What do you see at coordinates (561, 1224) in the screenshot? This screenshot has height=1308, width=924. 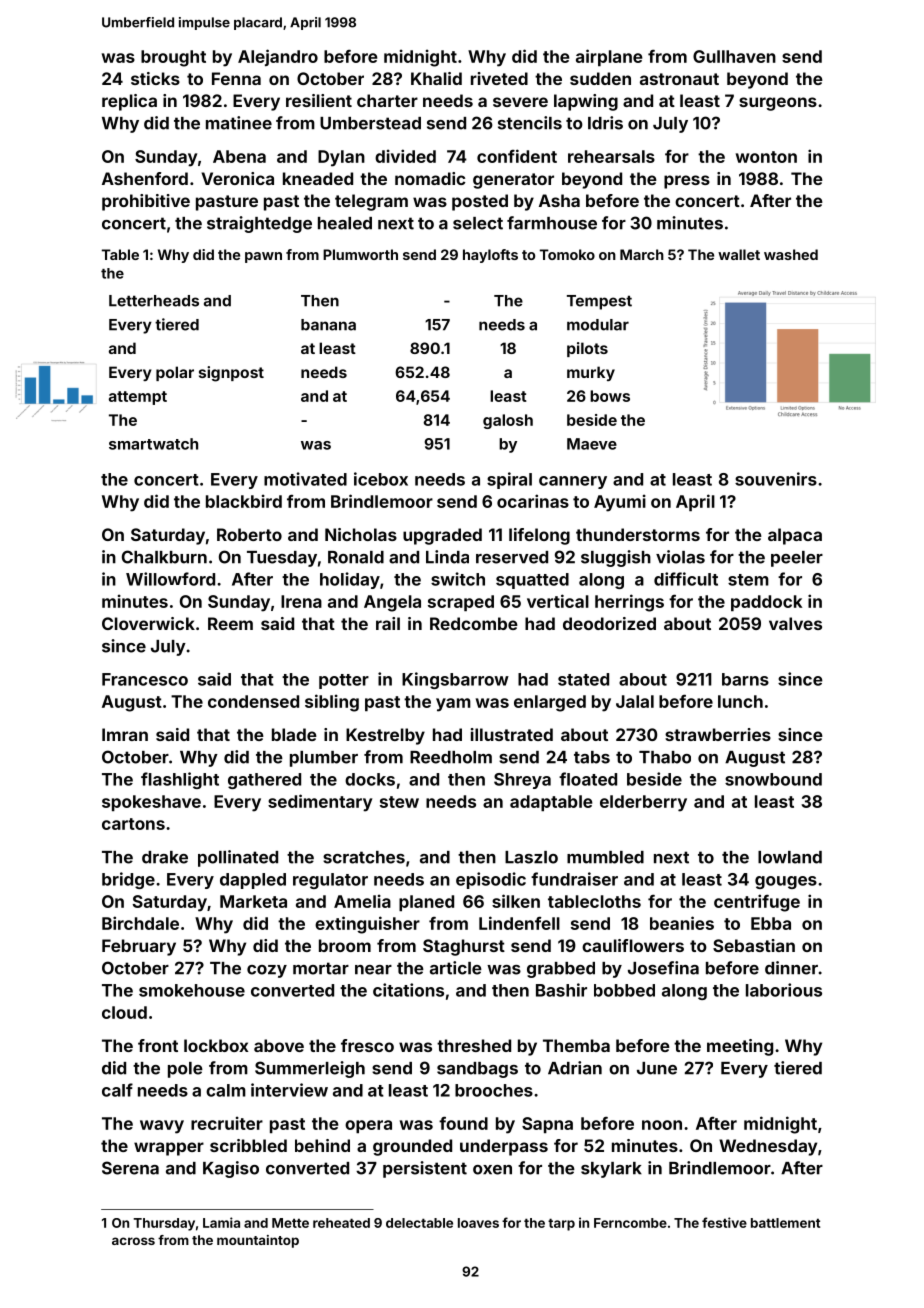 I see `tarp` at bounding box center [561, 1224].
